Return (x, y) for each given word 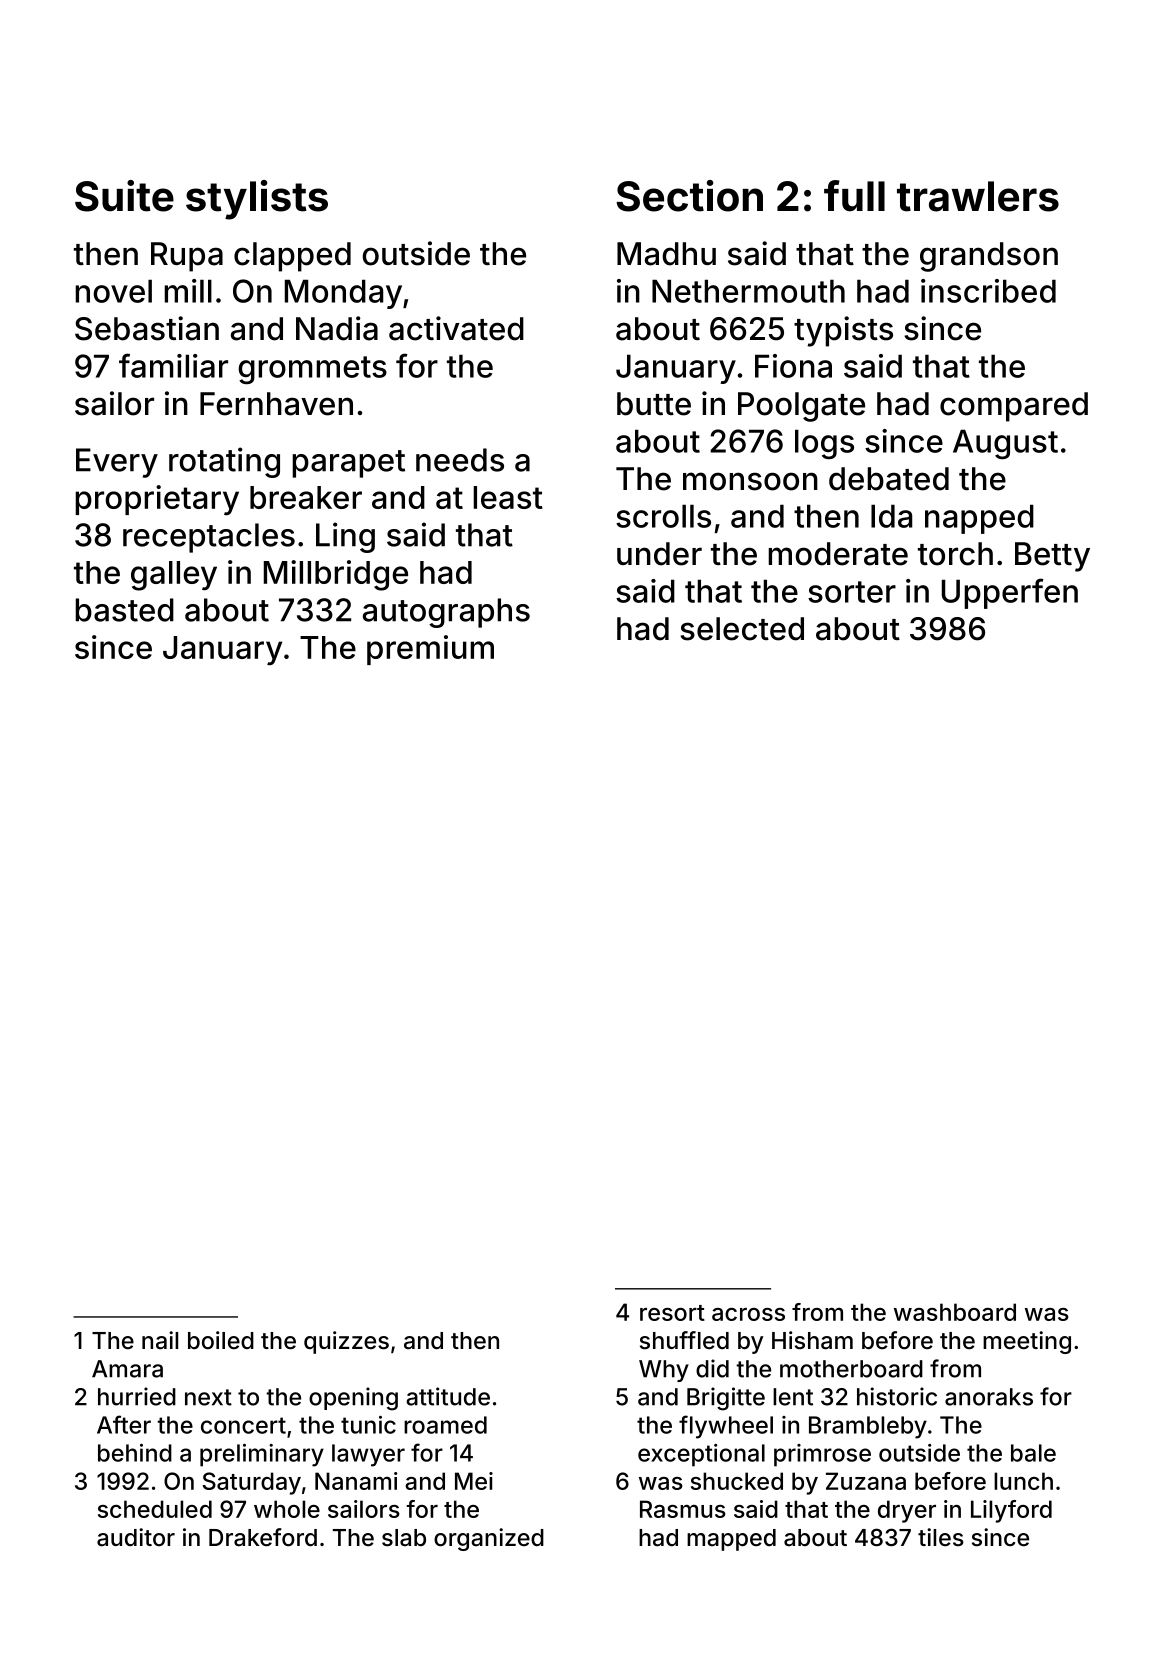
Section (689, 196)
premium (430, 650)
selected (742, 629)
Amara (127, 1369)
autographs (446, 613)
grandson (989, 257)
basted (124, 610)
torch (955, 554)
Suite (124, 196)
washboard (955, 1312)
